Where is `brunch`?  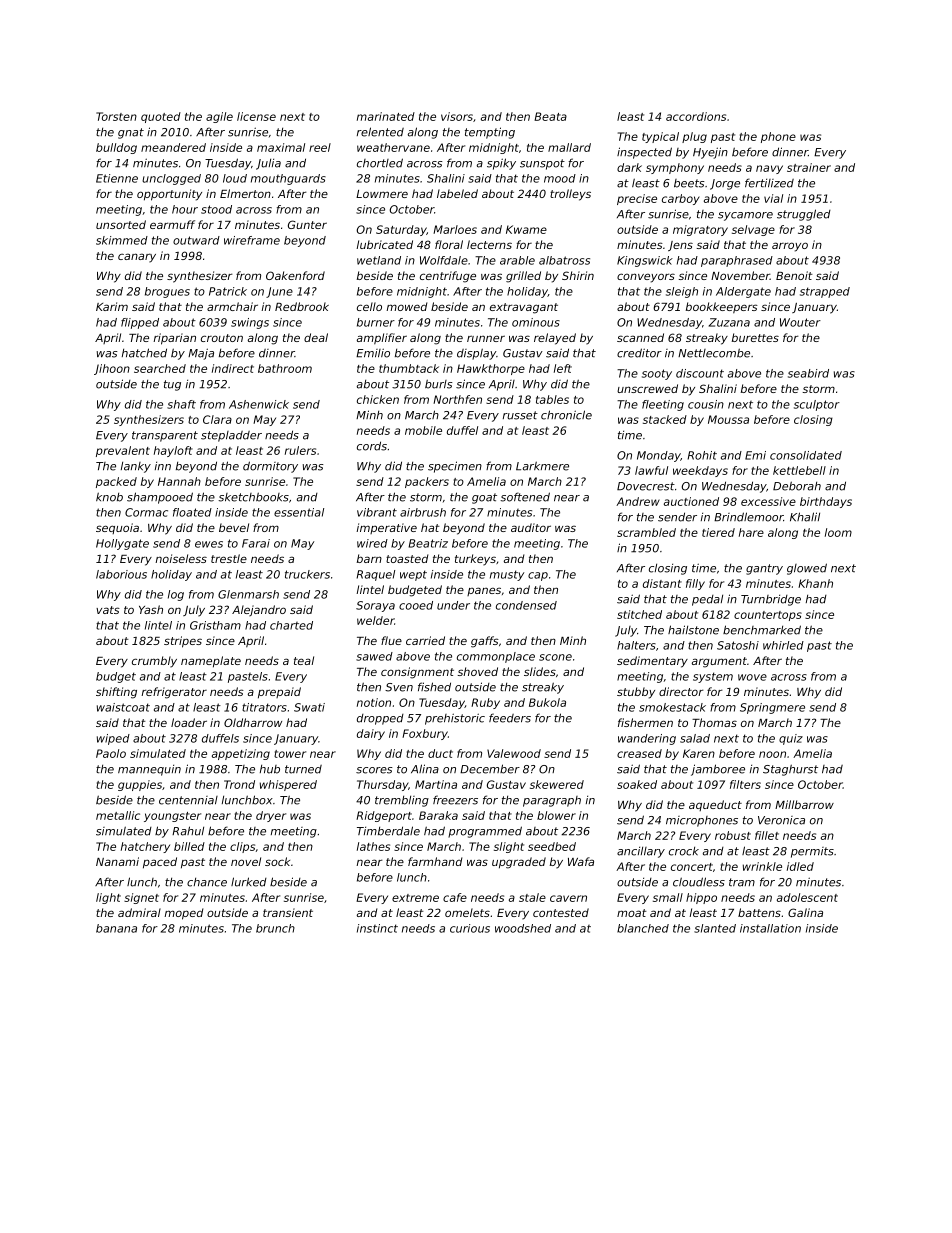 brunch is located at coordinates (275, 928).
